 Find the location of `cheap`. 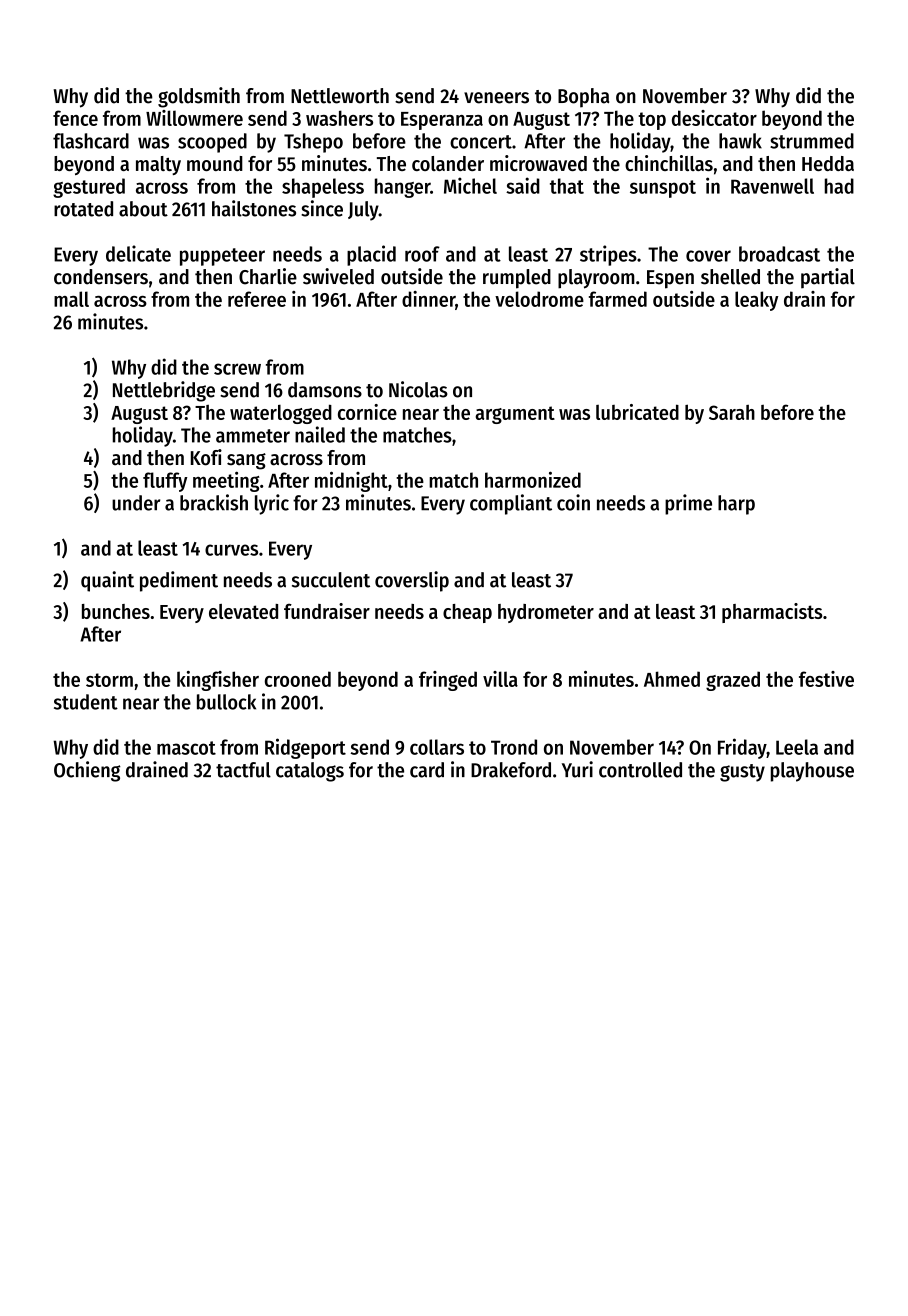

cheap is located at coordinates (467, 613).
